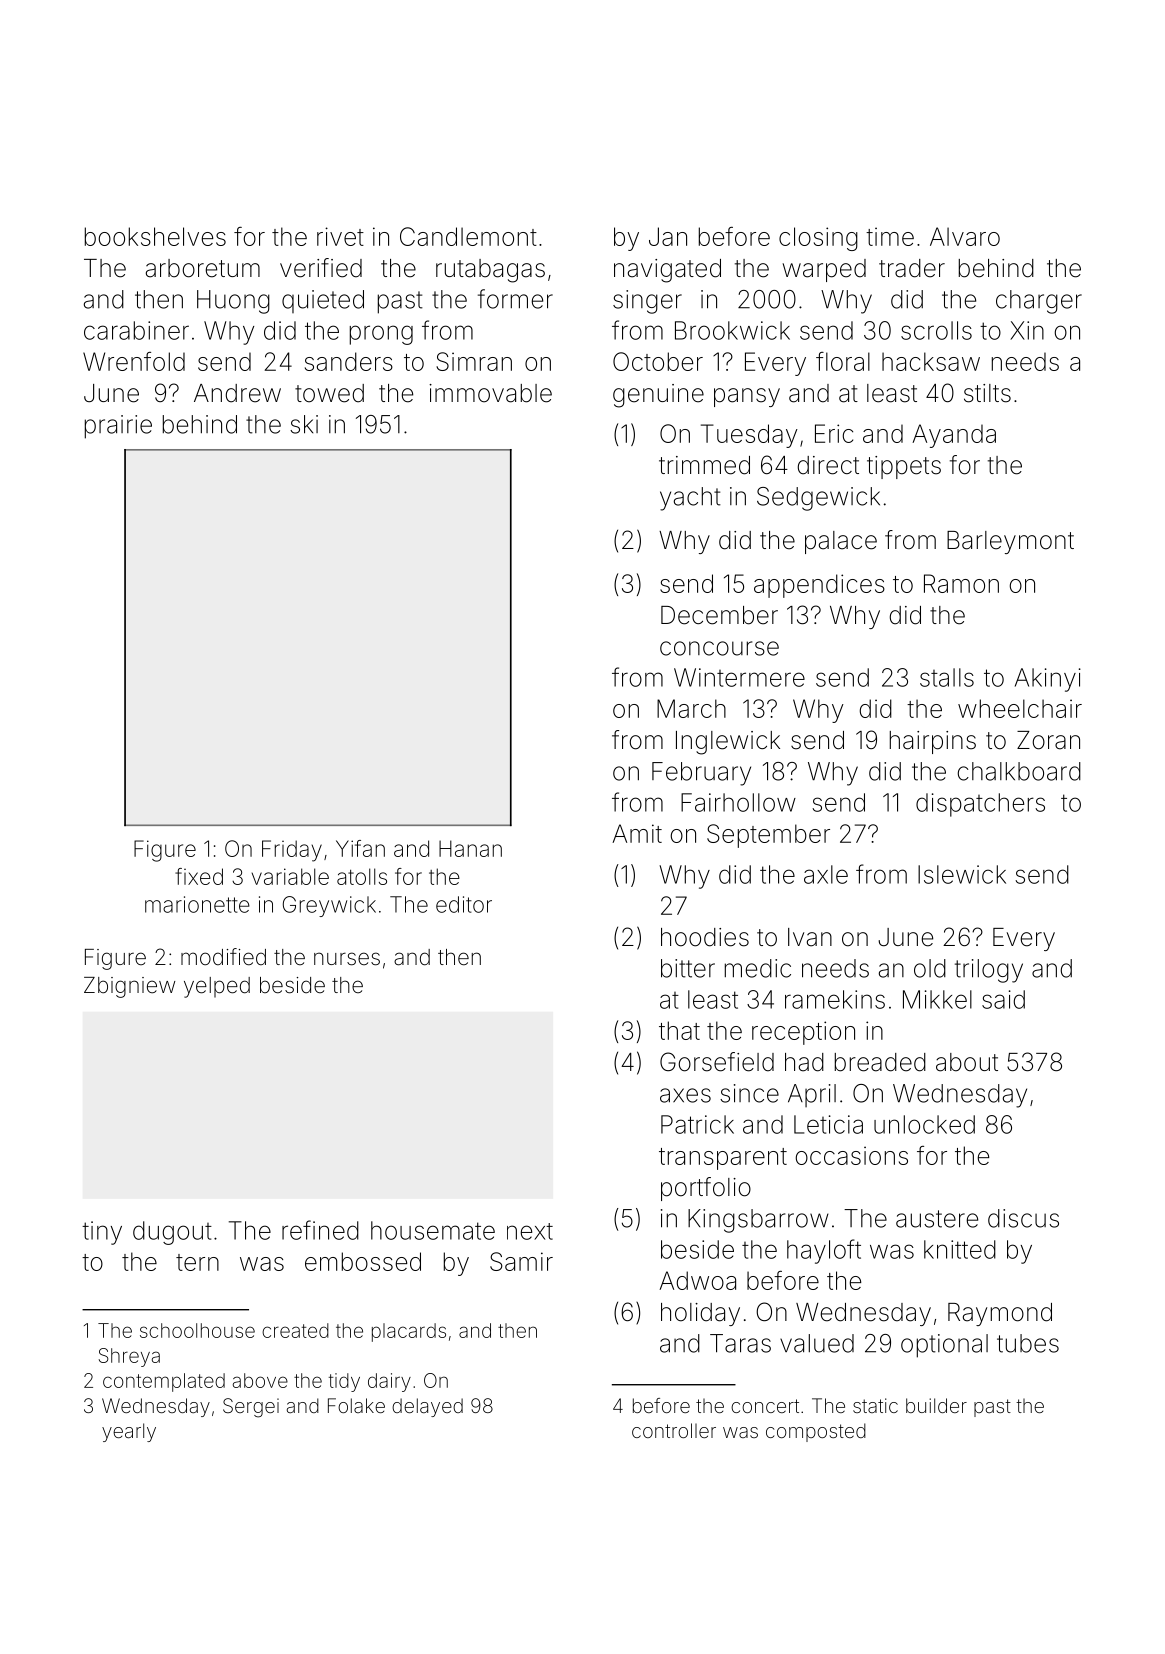 The width and height of the screenshot is (1165, 1654). I want to click on controller, so click(674, 1430).
